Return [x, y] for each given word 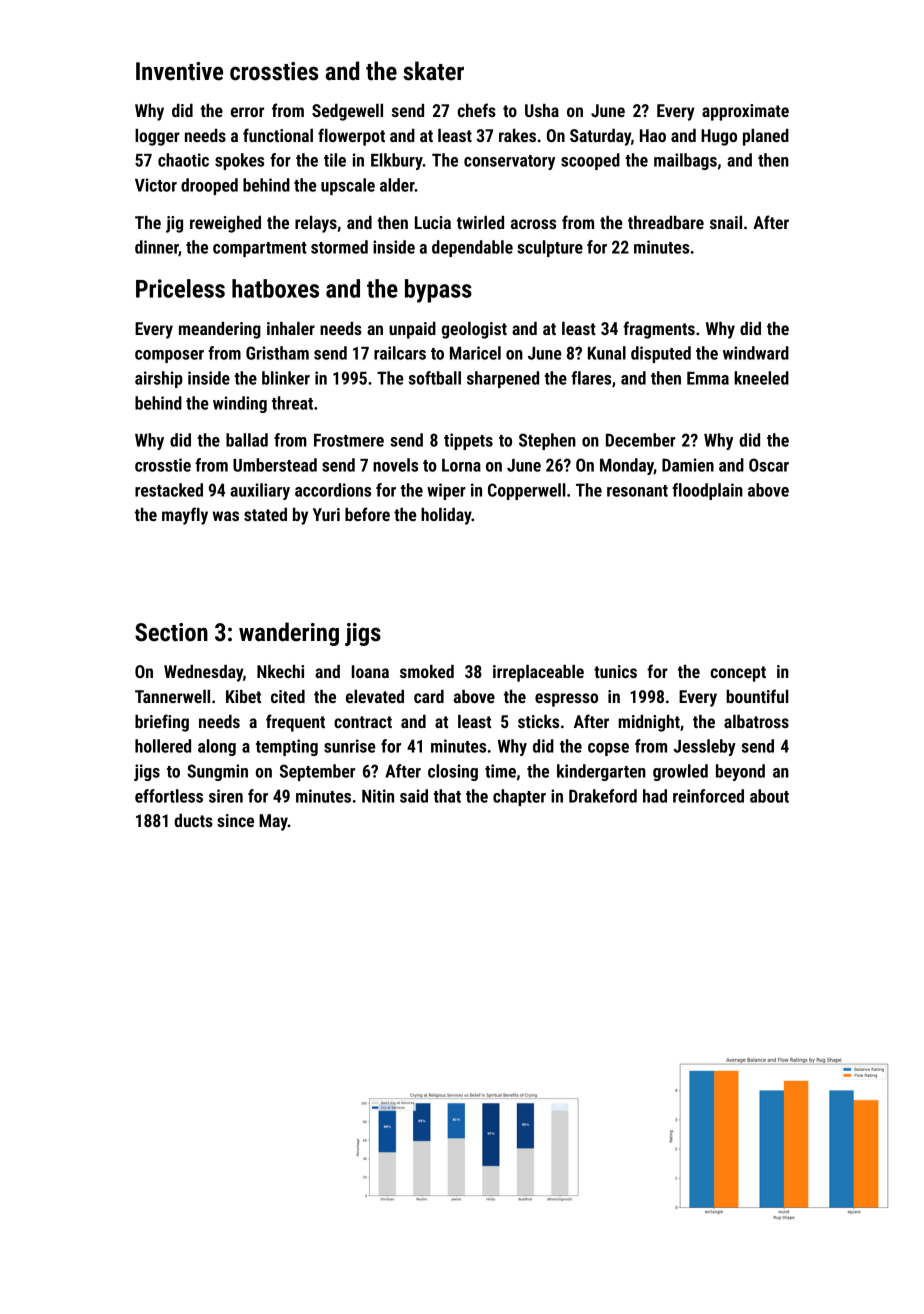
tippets [468, 441]
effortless [169, 796]
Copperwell [527, 491]
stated [265, 514]
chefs [477, 110]
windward [756, 353]
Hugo [719, 137]
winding [240, 404]
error [247, 112]
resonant [637, 491]
